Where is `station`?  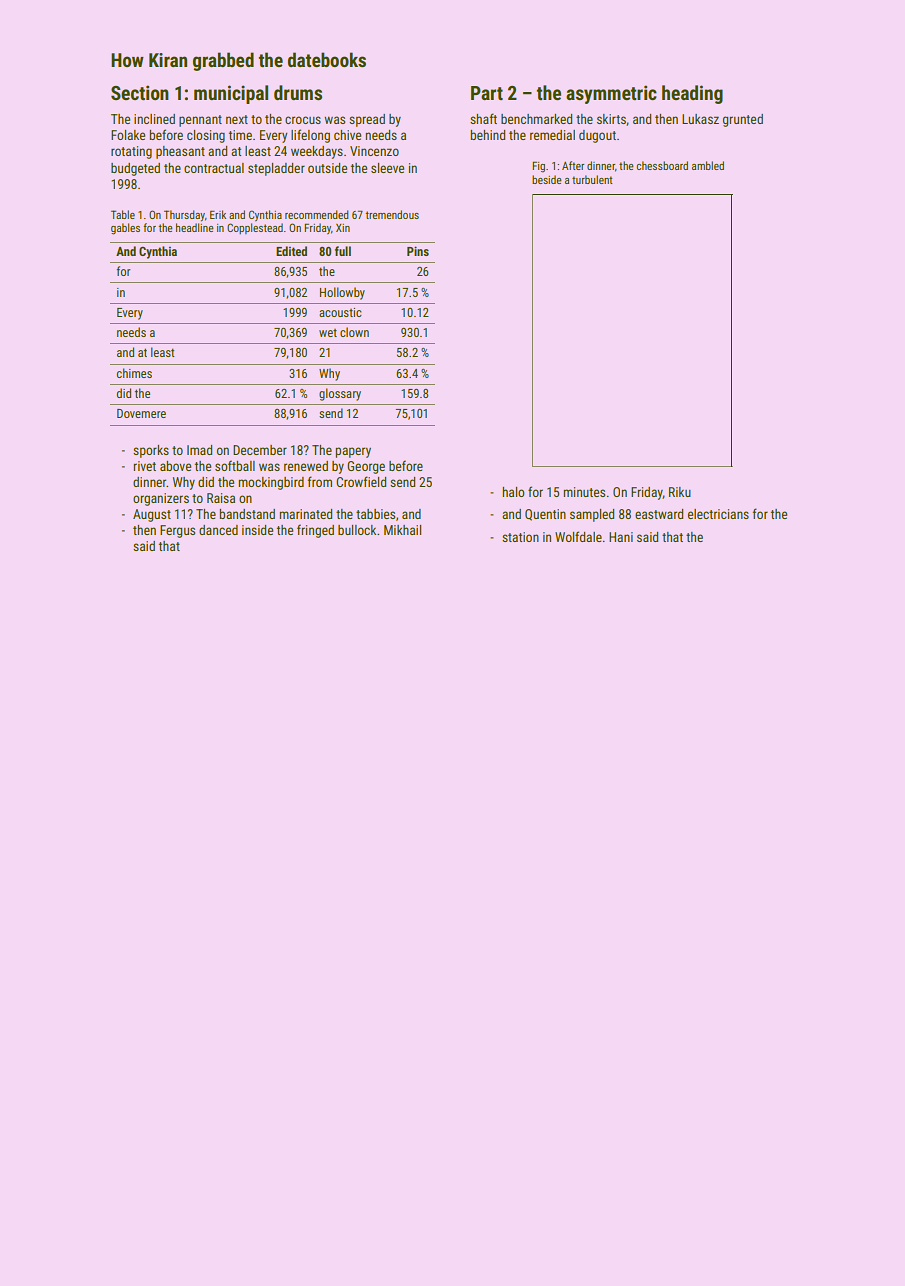 station is located at coordinates (520, 537).
